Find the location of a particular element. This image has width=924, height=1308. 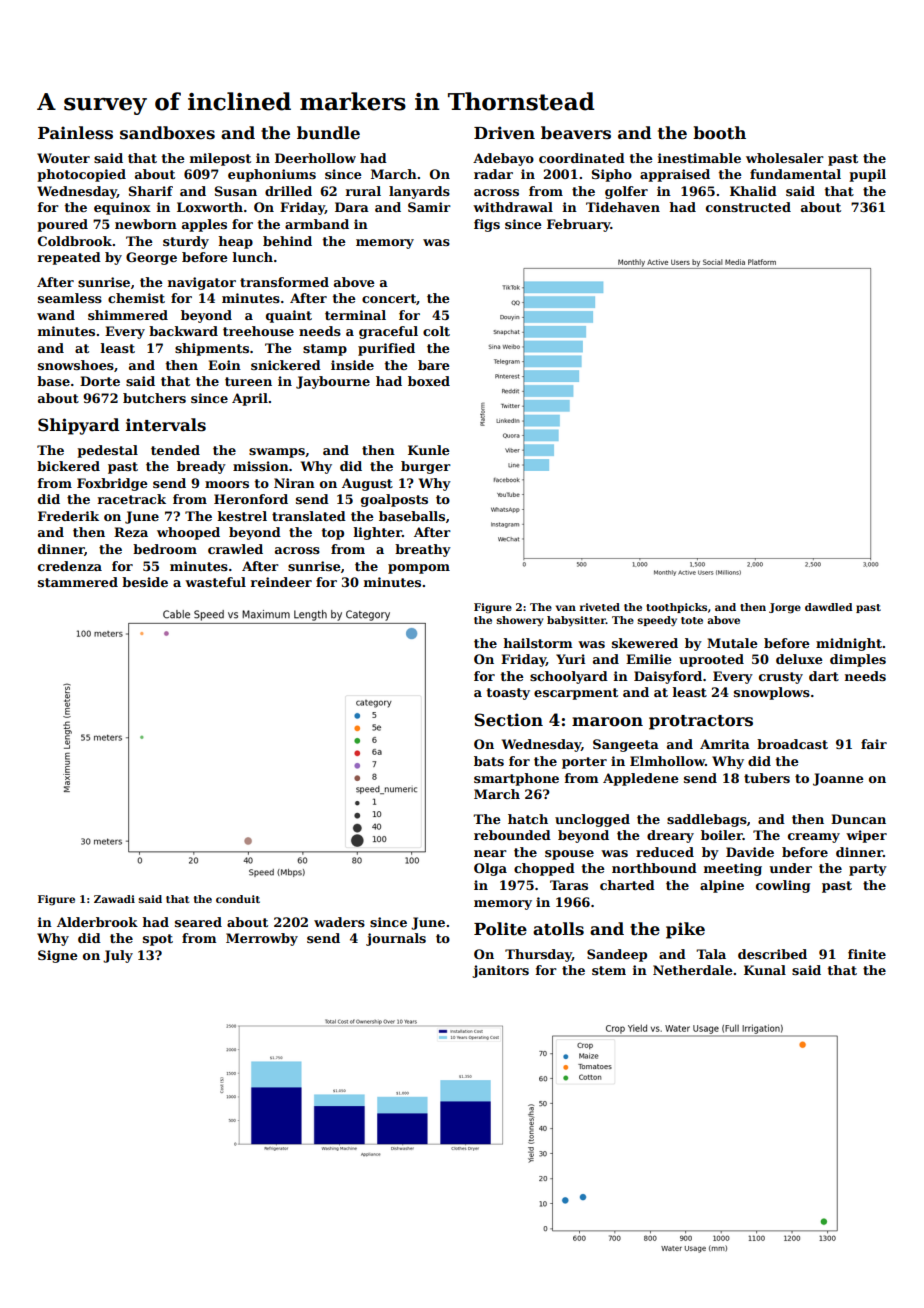

Taras is located at coordinates (569, 885).
